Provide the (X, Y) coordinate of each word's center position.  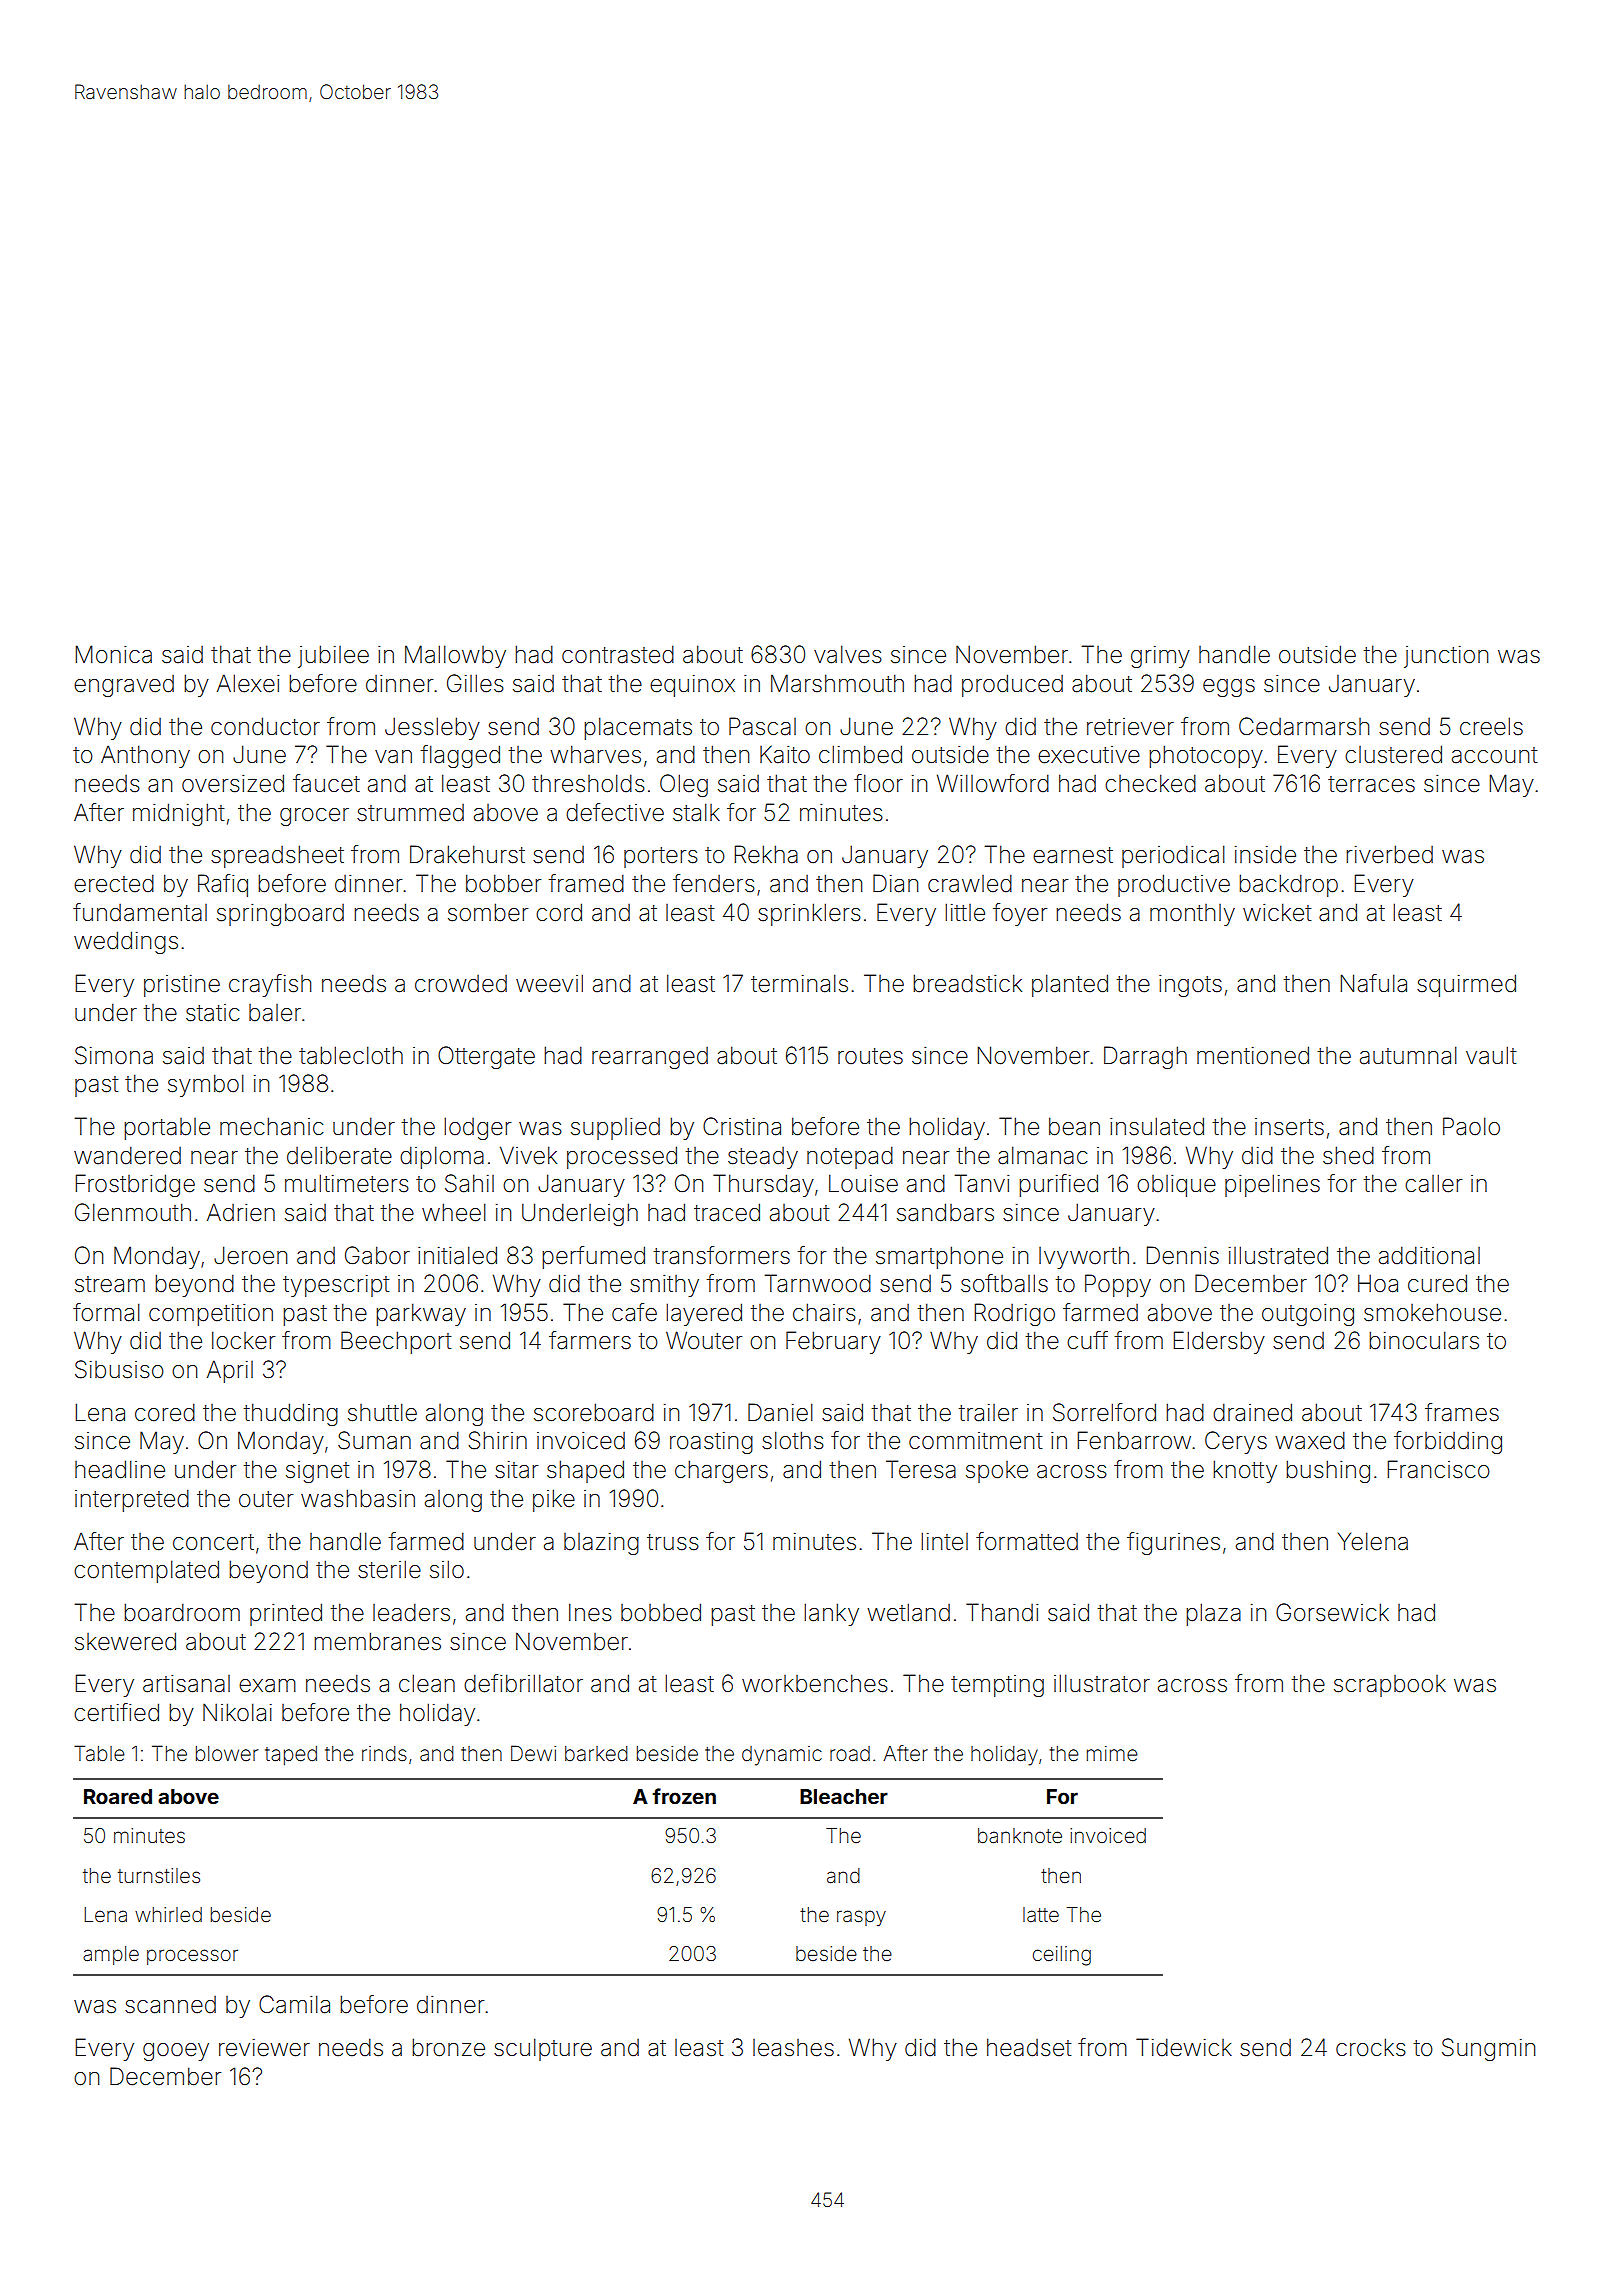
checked (1150, 783)
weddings (126, 942)
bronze (448, 2047)
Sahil (469, 1183)
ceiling (1062, 1956)
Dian (895, 883)
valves (848, 654)
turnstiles (159, 1875)
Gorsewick (1332, 1612)
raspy (861, 1918)
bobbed (661, 1612)
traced (727, 1212)
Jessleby (432, 728)
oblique (1176, 1186)
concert (213, 1542)
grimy (1160, 657)
